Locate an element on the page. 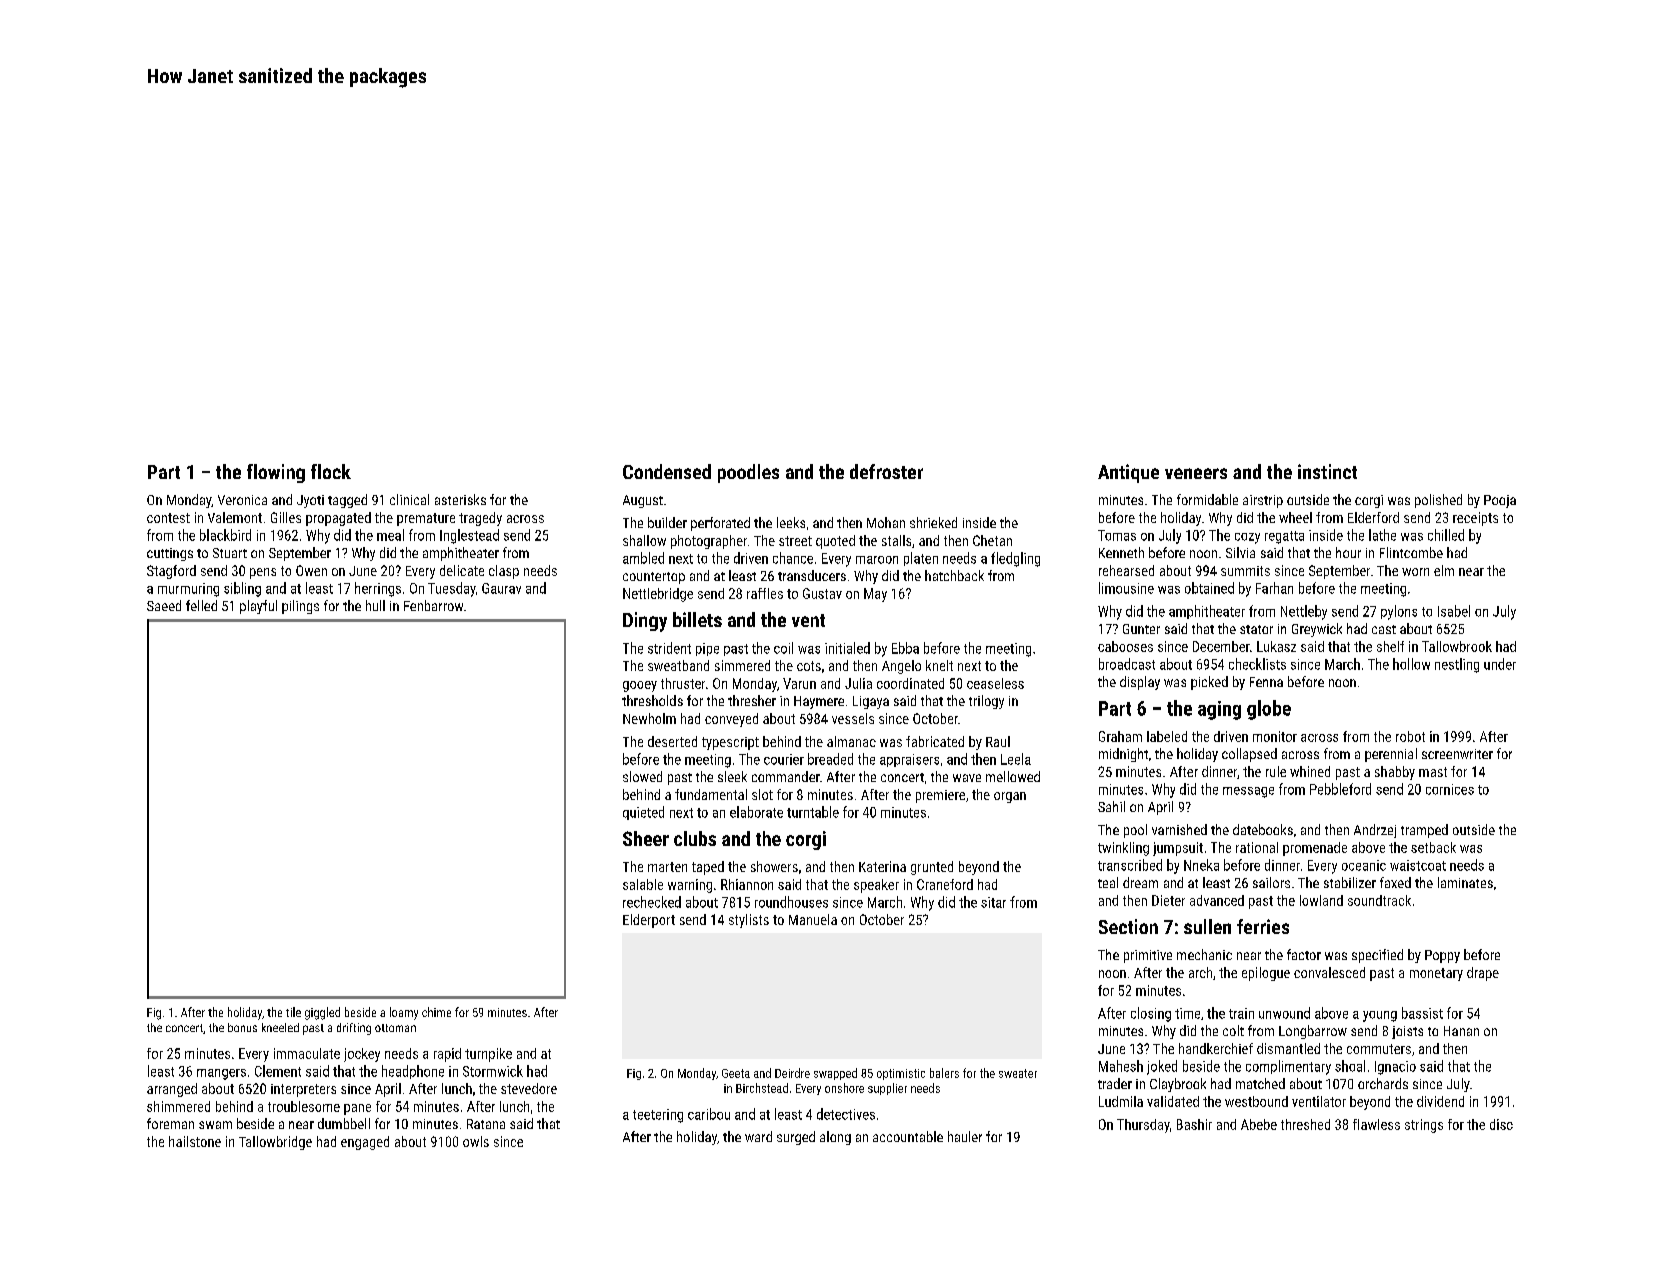  salable is located at coordinates (643, 884).
